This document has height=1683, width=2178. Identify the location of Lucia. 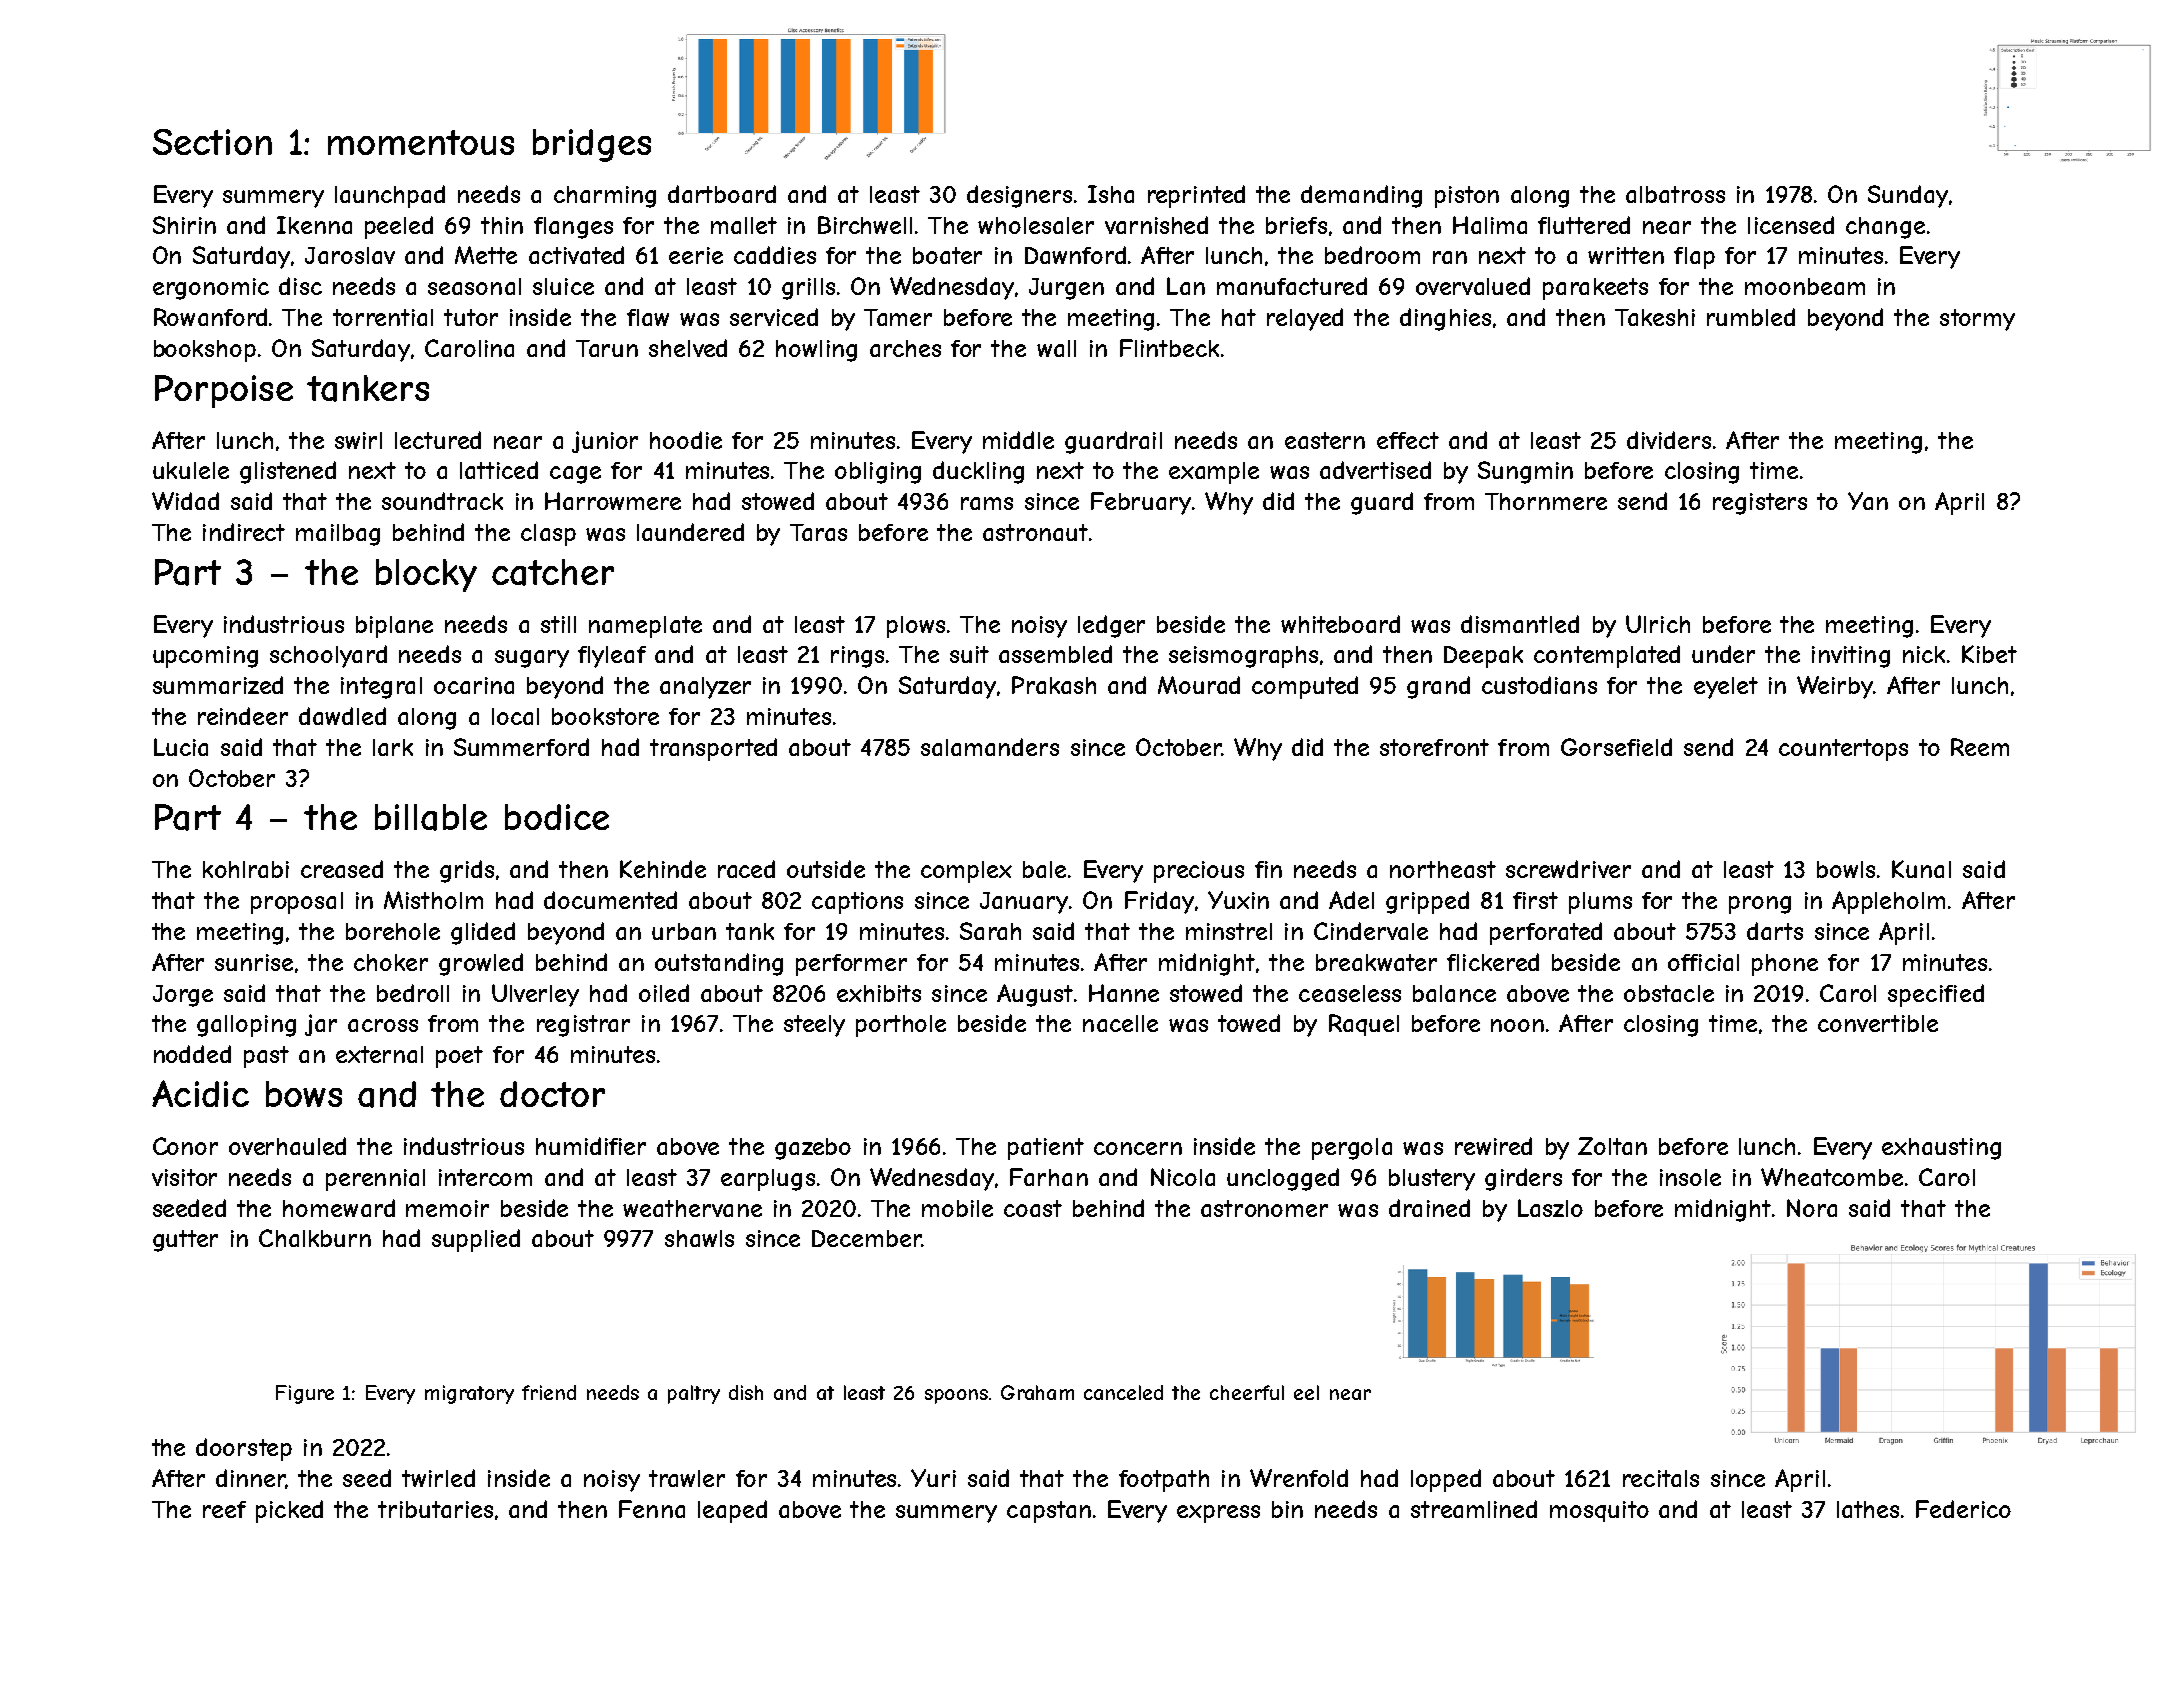
(181, 747).
